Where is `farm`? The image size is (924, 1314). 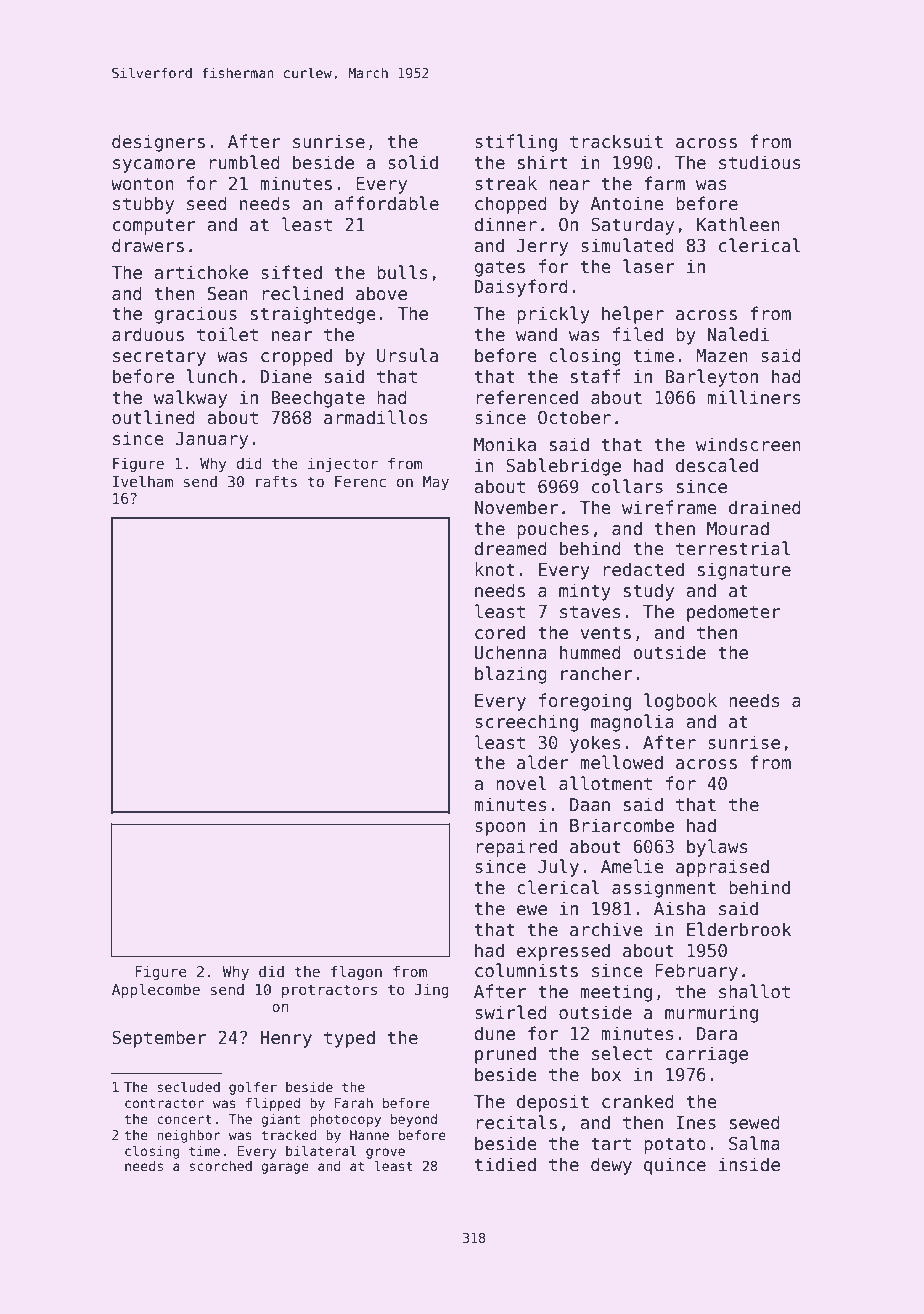
farm is located at coordinates (664, 183).
